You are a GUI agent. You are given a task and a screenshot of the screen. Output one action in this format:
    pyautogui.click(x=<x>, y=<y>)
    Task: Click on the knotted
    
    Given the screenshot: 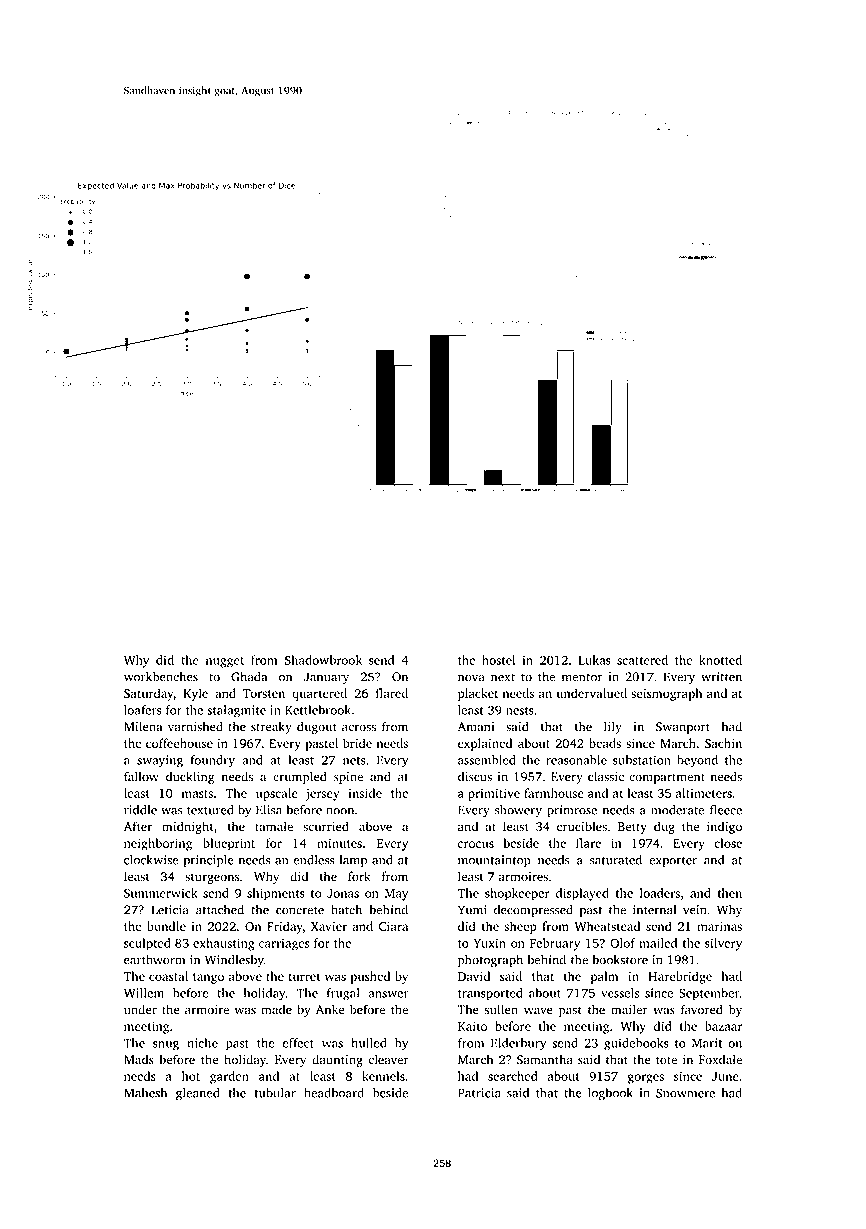 What is the action you would take?
    pyautogui.click(x=720, y=660)
